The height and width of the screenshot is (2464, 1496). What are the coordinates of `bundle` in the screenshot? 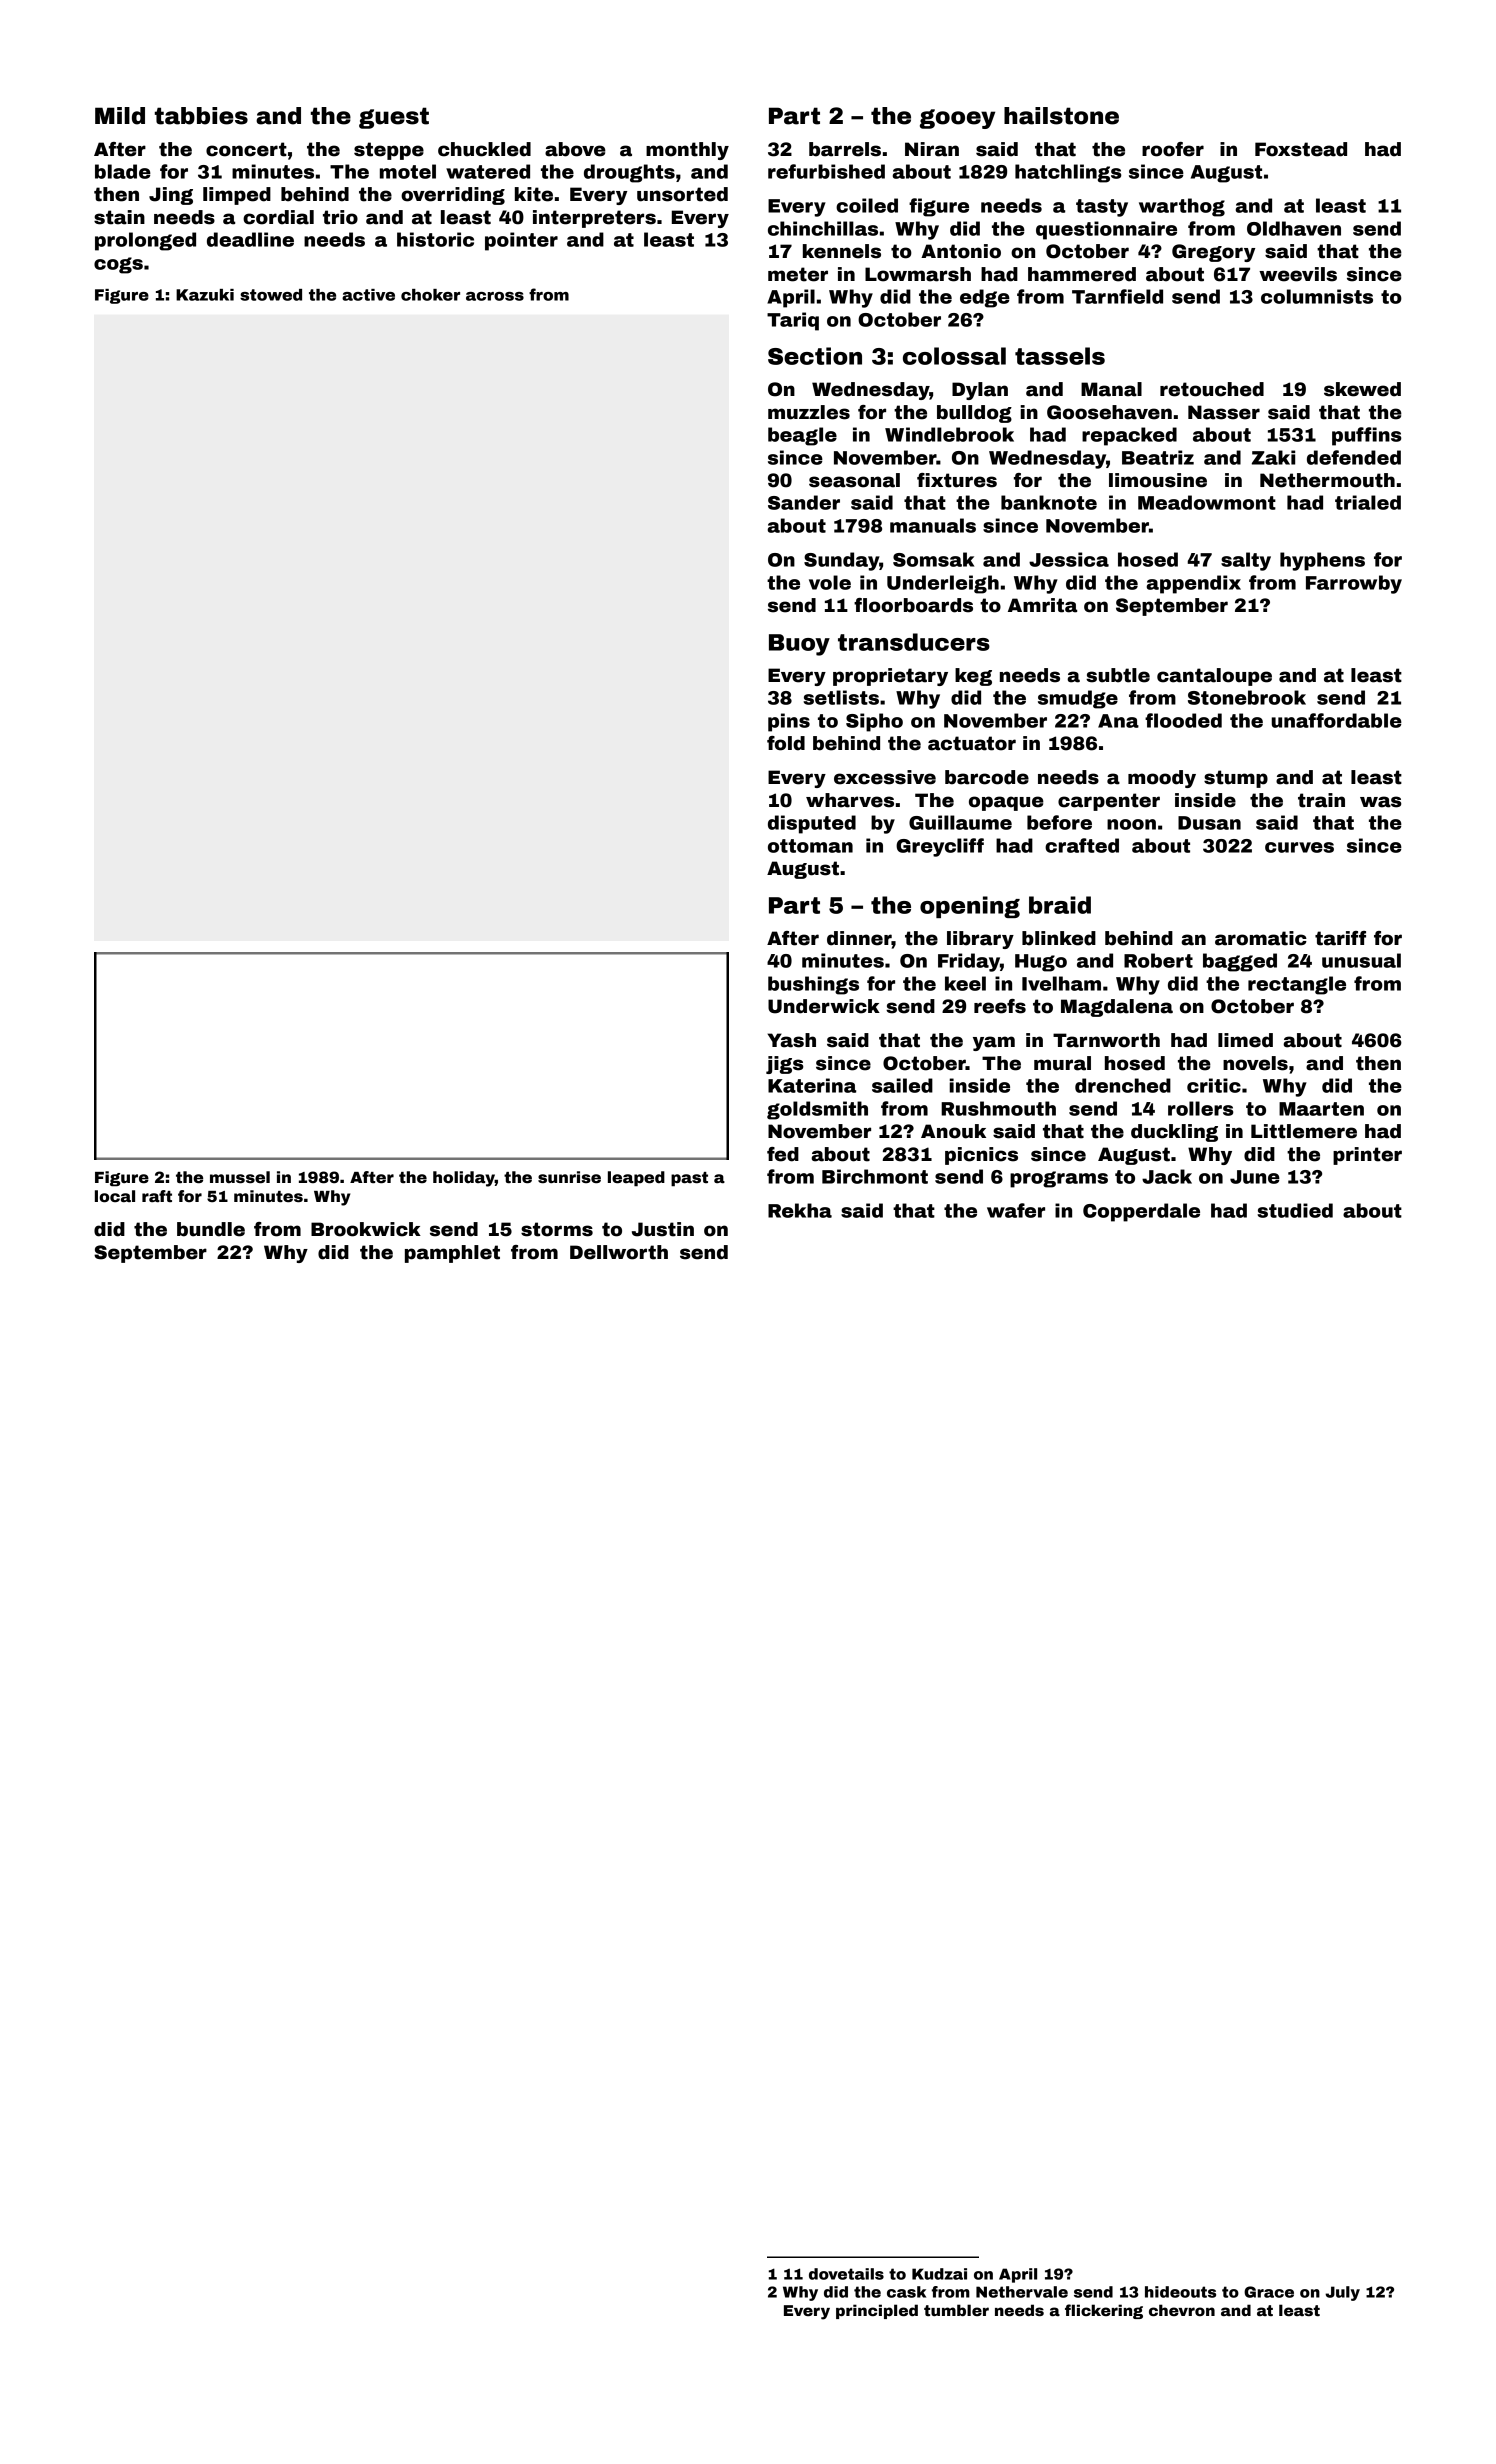 It's located at (211, 1229).
